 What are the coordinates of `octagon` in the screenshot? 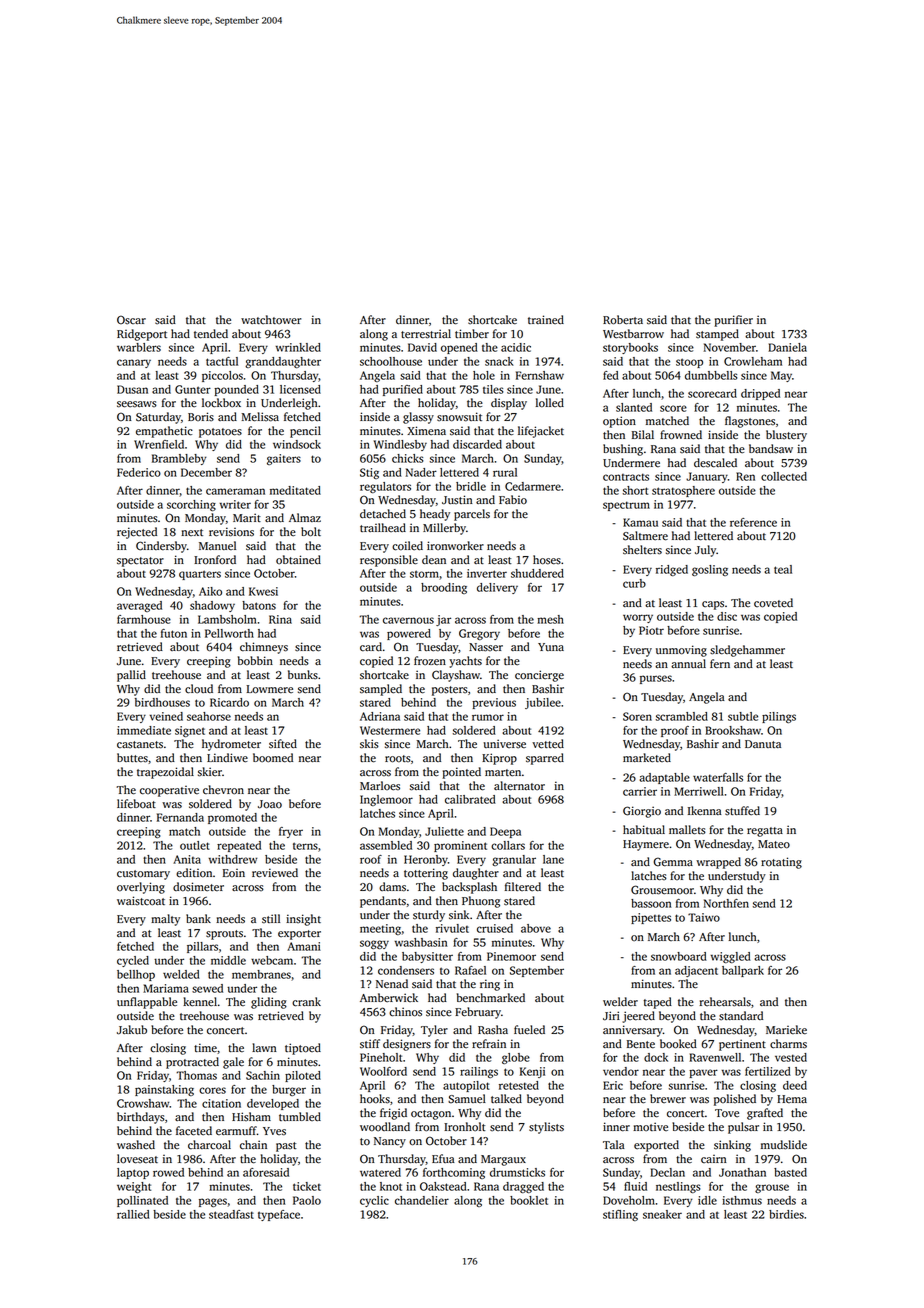 It's located at (431, 1115).
